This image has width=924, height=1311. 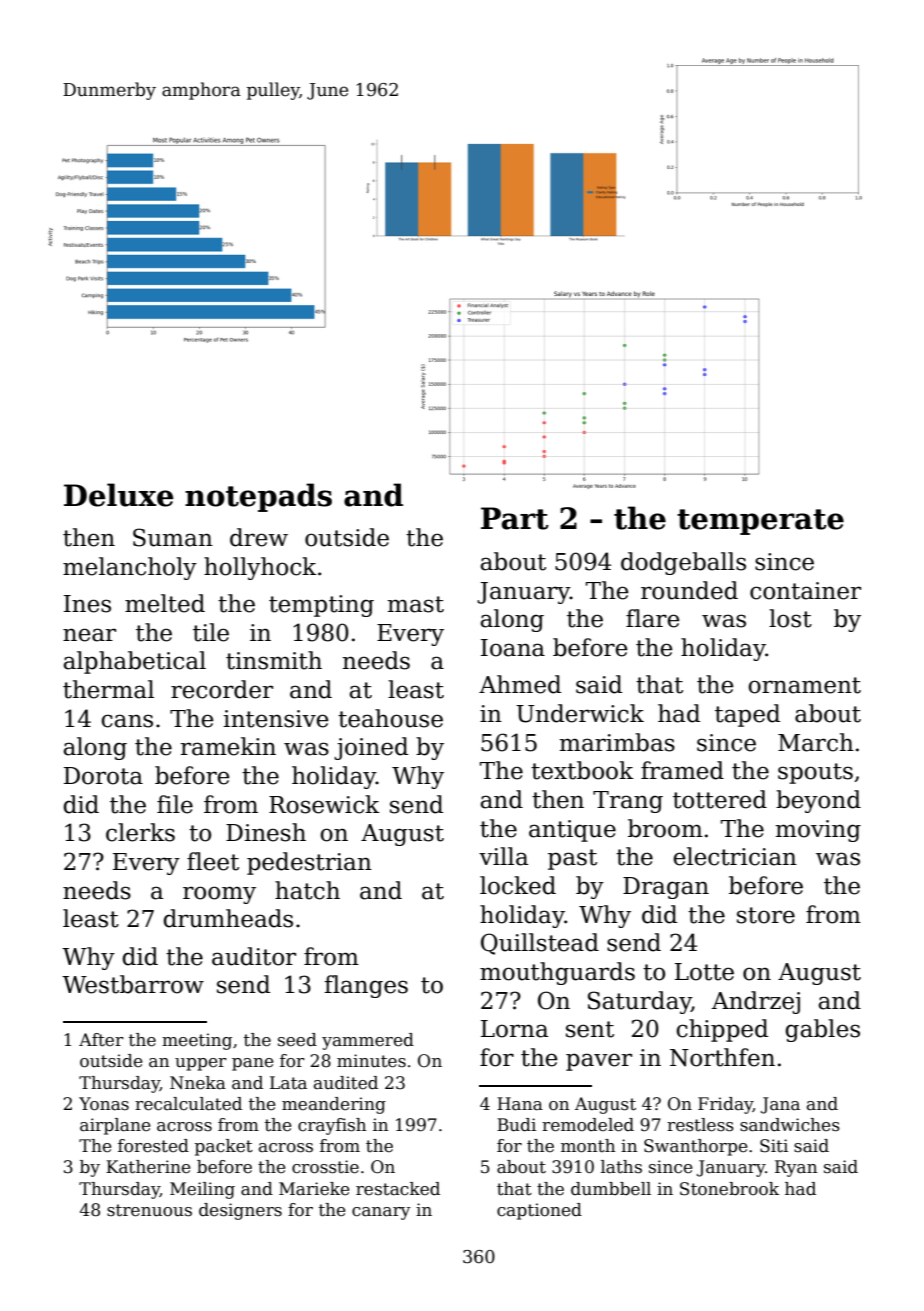 I want to click on Part, so click(x=515, y=518).
